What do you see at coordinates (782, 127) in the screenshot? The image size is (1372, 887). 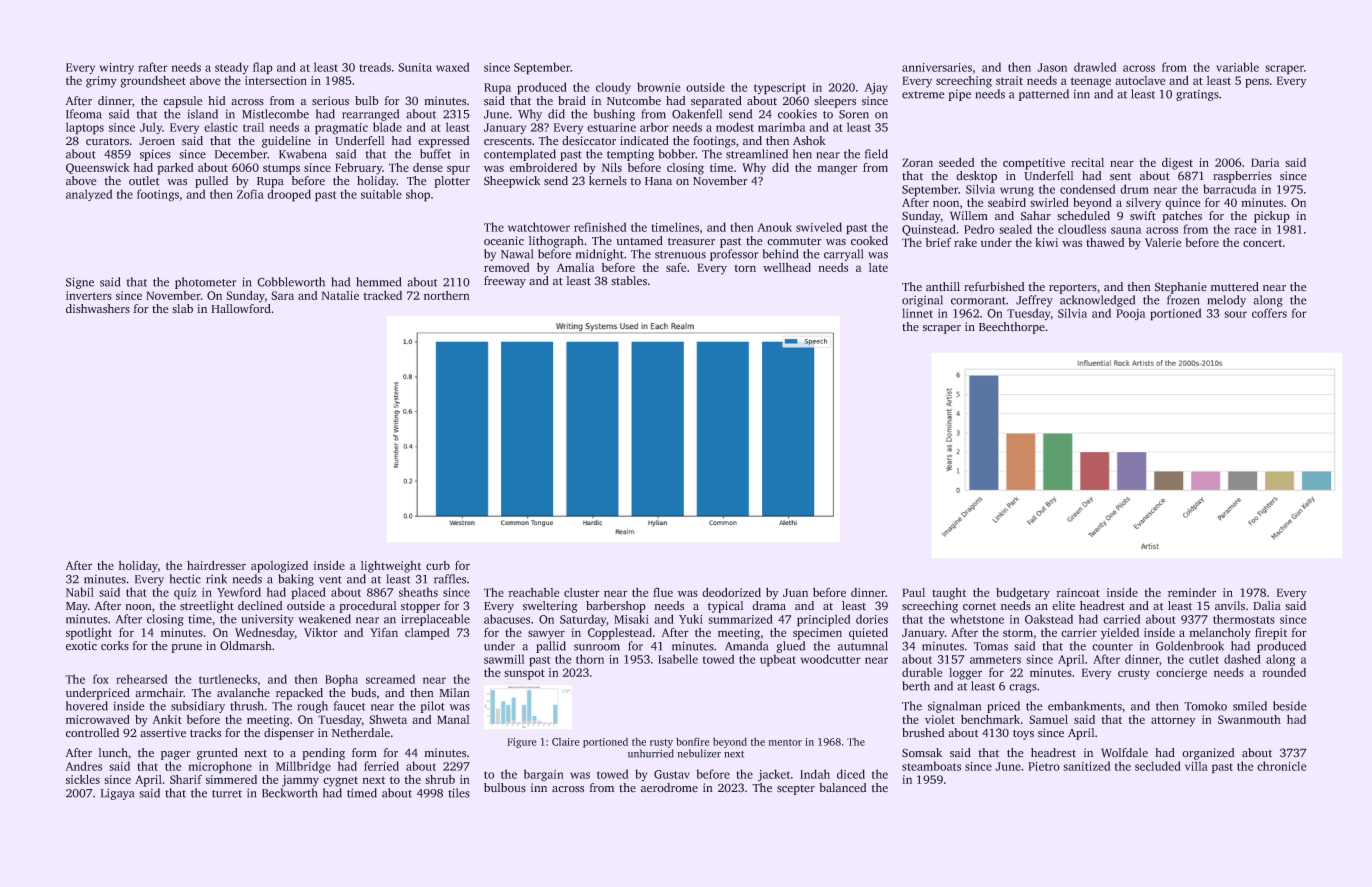 I see `marimba` at bounding box center [782, 127].
